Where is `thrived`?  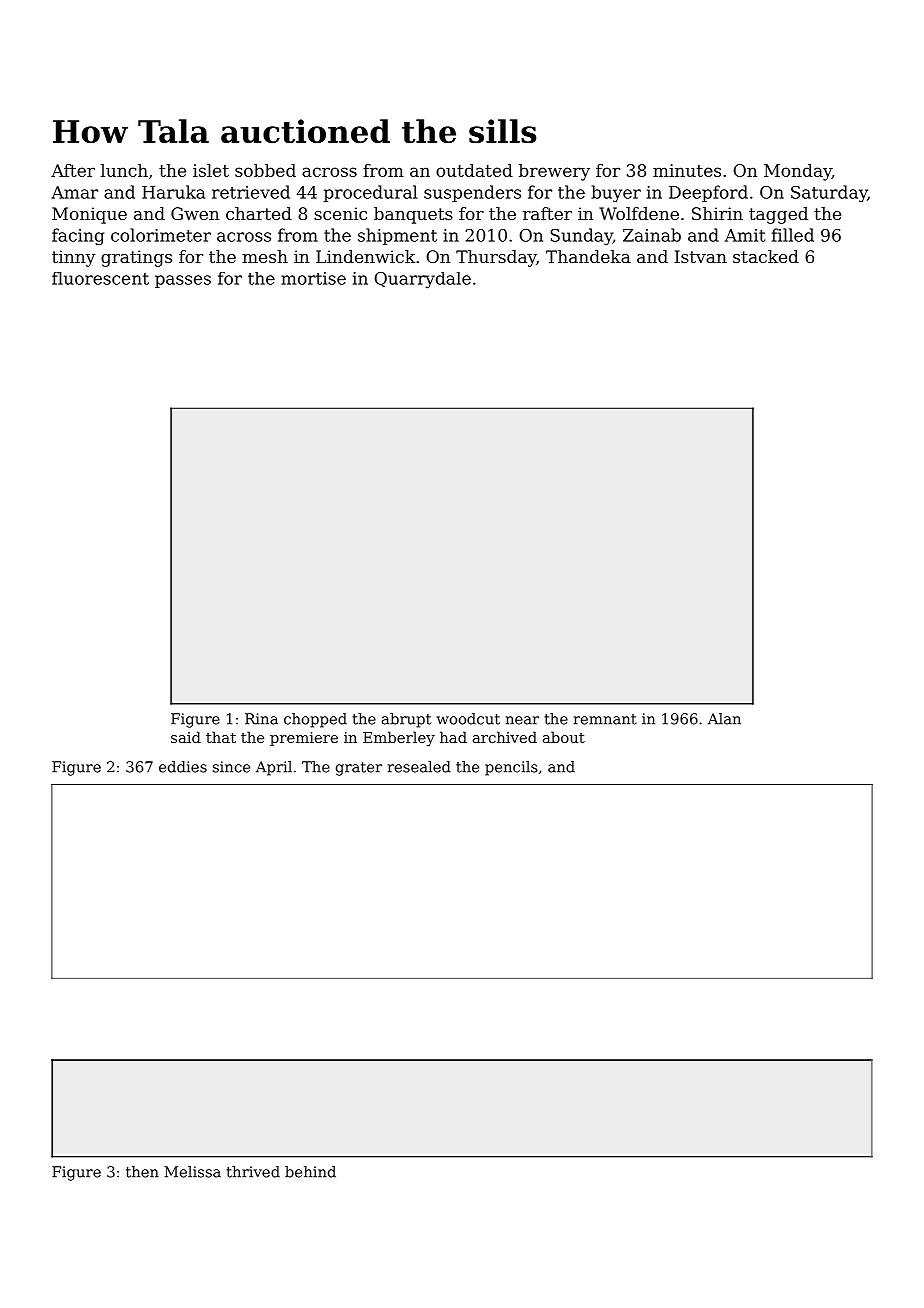
thrived is located at coordinates (253, 1172).
